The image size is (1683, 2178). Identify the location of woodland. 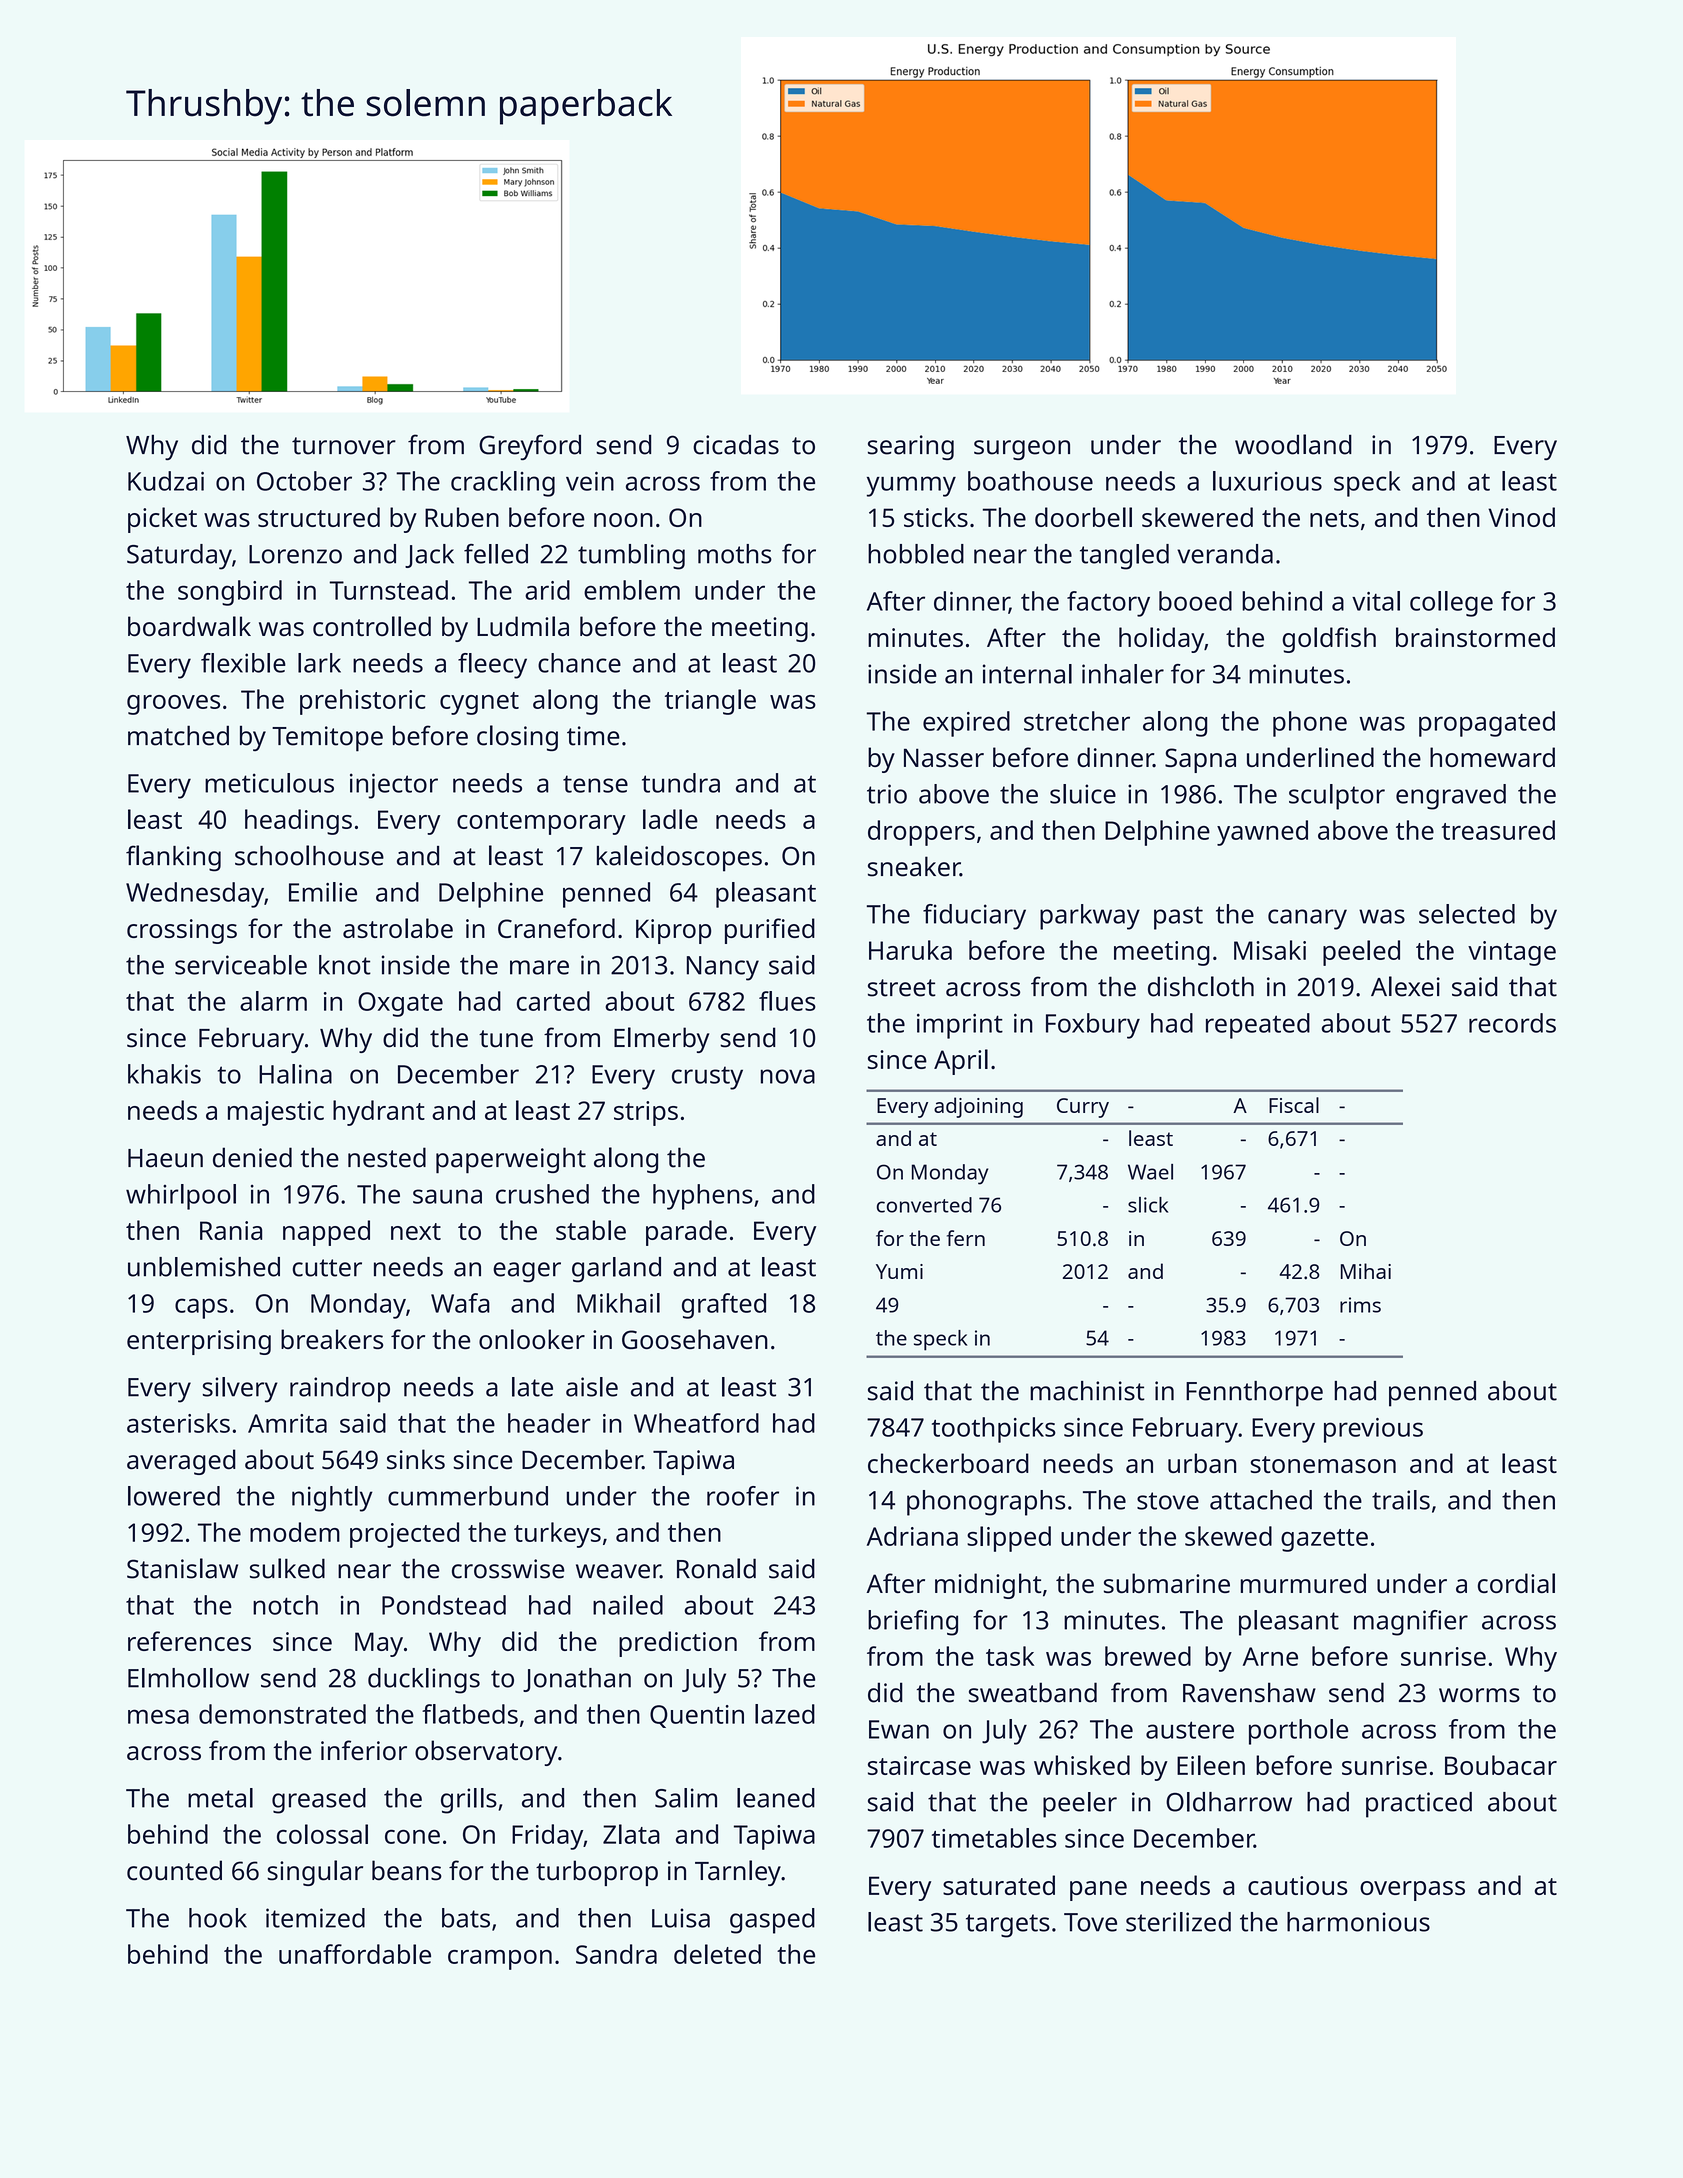
(1293, 444).
